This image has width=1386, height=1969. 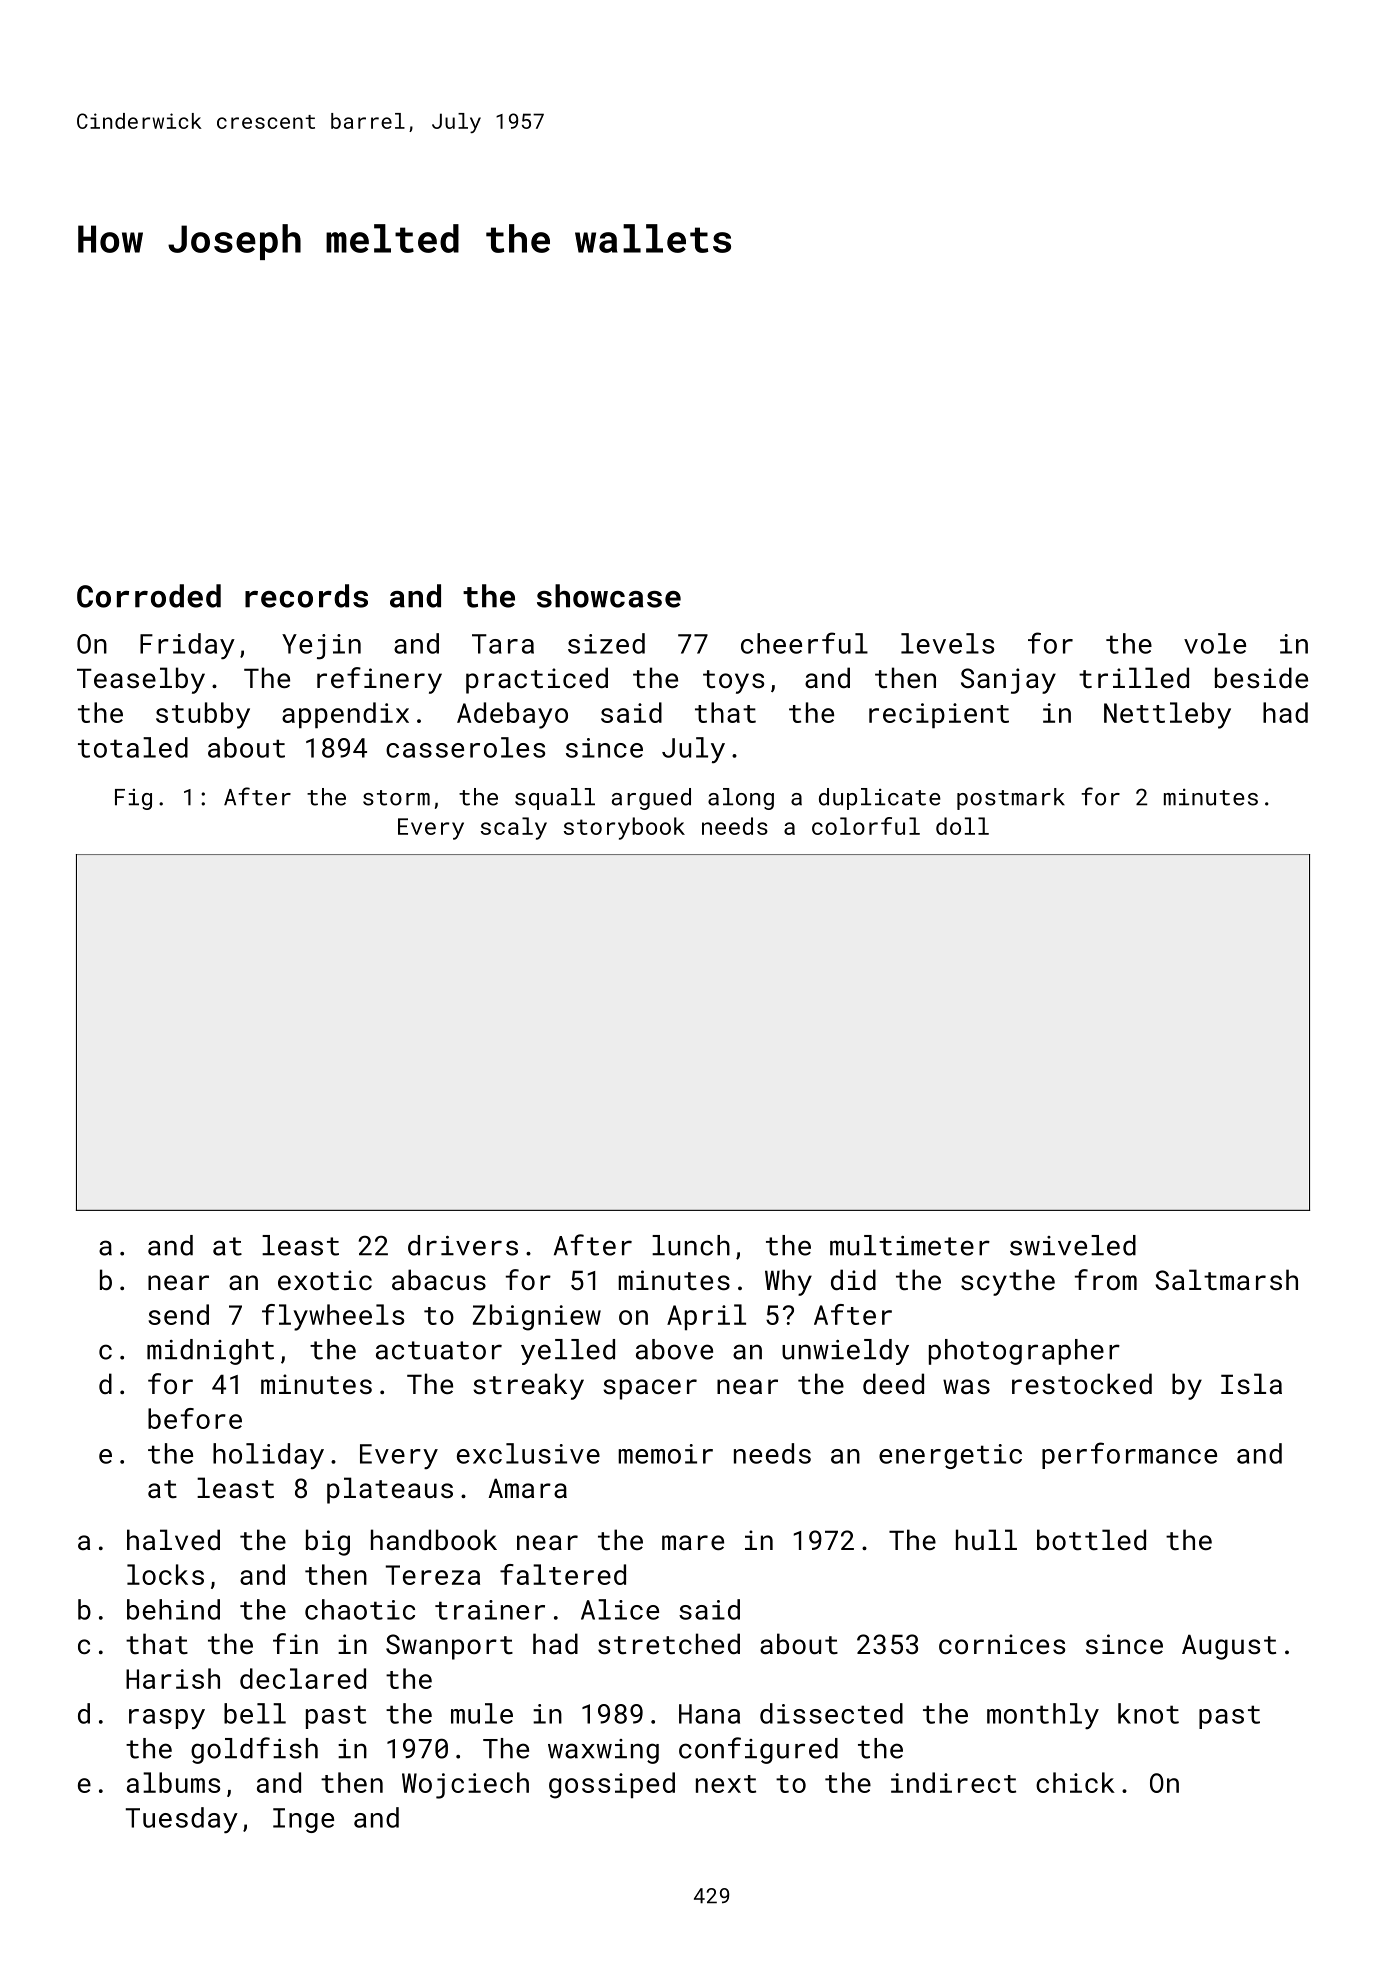 I want to click on multimeter, so click(x=910, y=1245).
